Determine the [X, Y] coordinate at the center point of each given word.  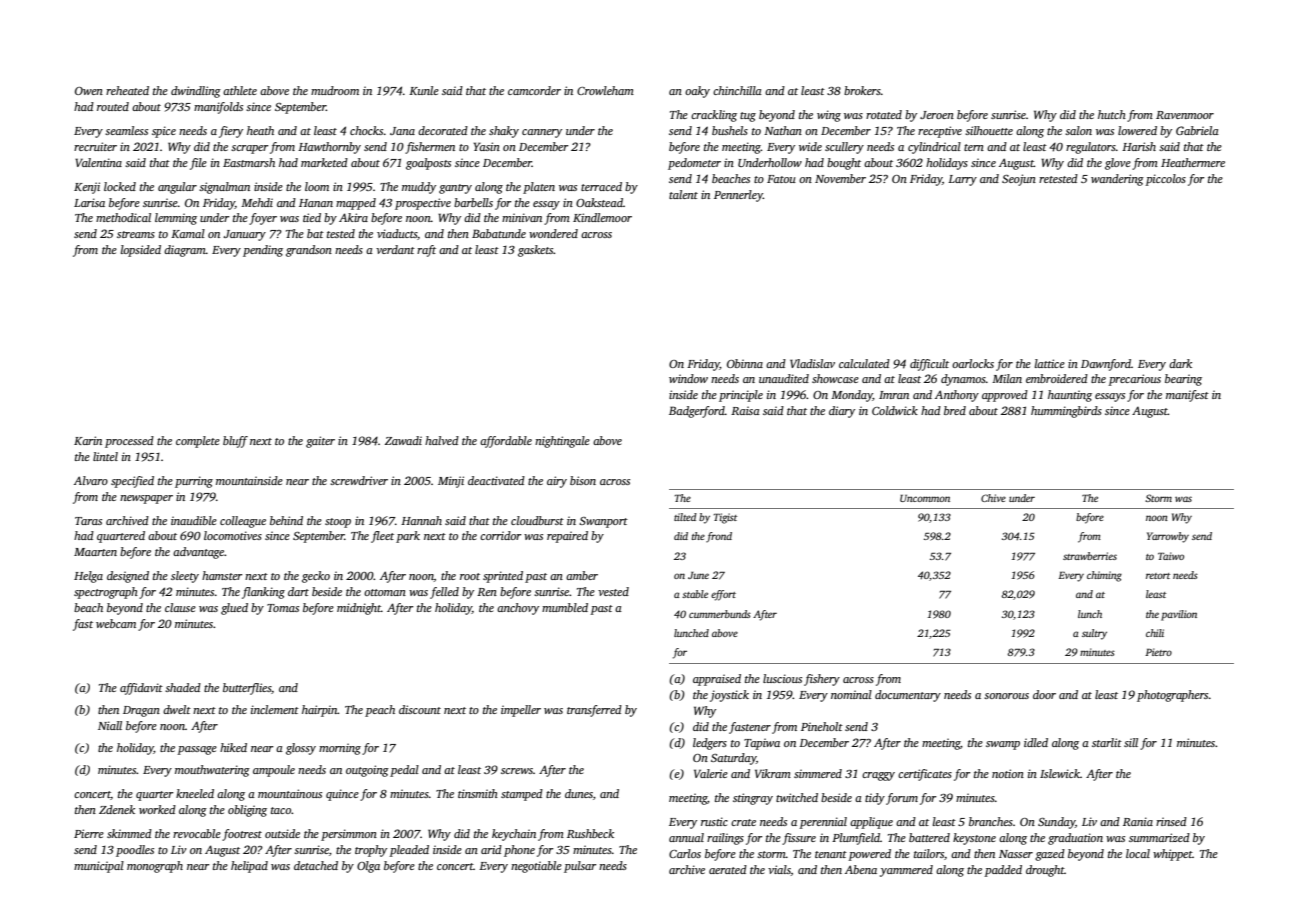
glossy [301, 749]
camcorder [534, 90]
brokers [862, 90]
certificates [925, 775]
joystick [729, 696]
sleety [185, 577]
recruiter [95, 146]
